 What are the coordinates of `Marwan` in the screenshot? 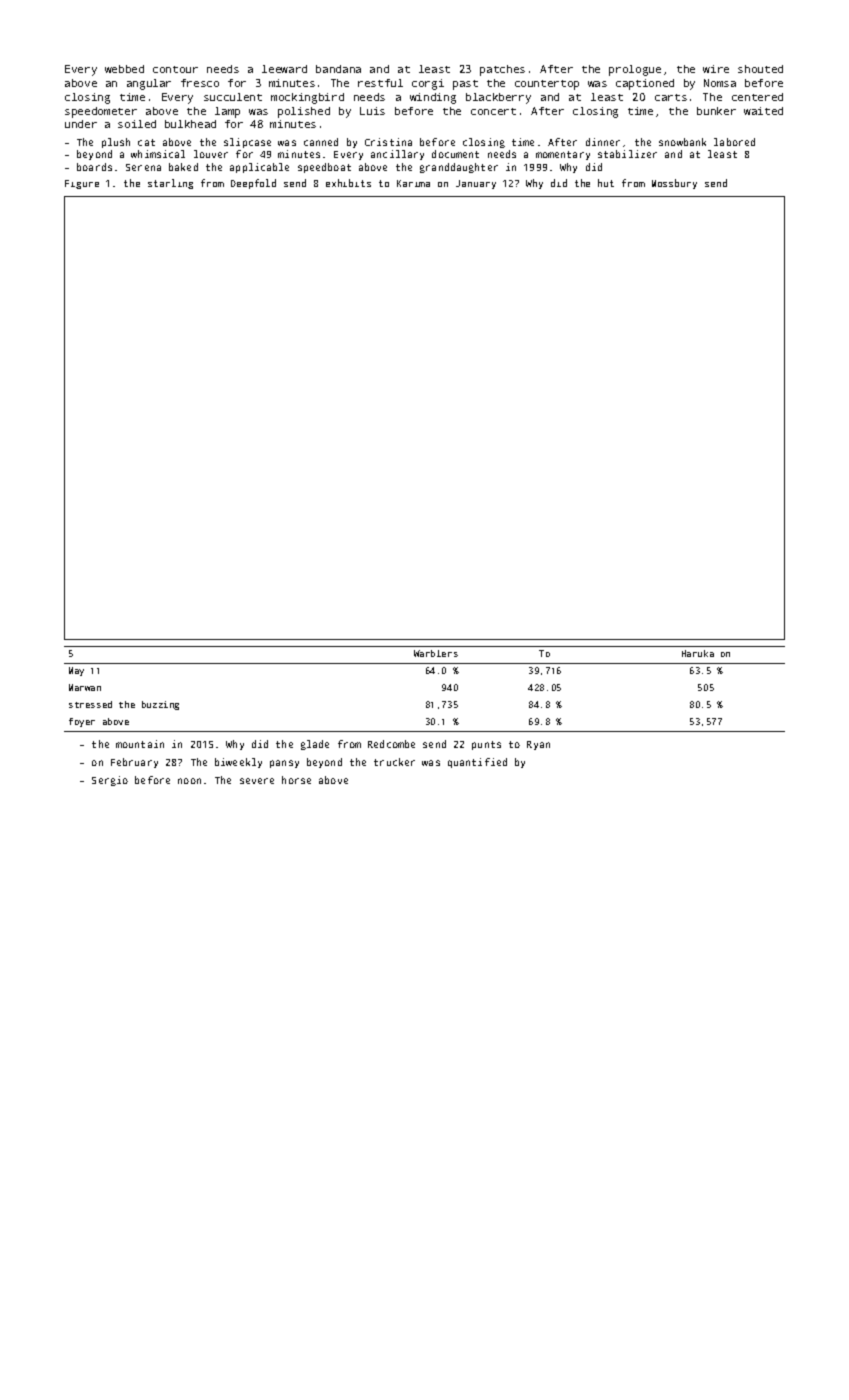 It's located at (85, 687).
